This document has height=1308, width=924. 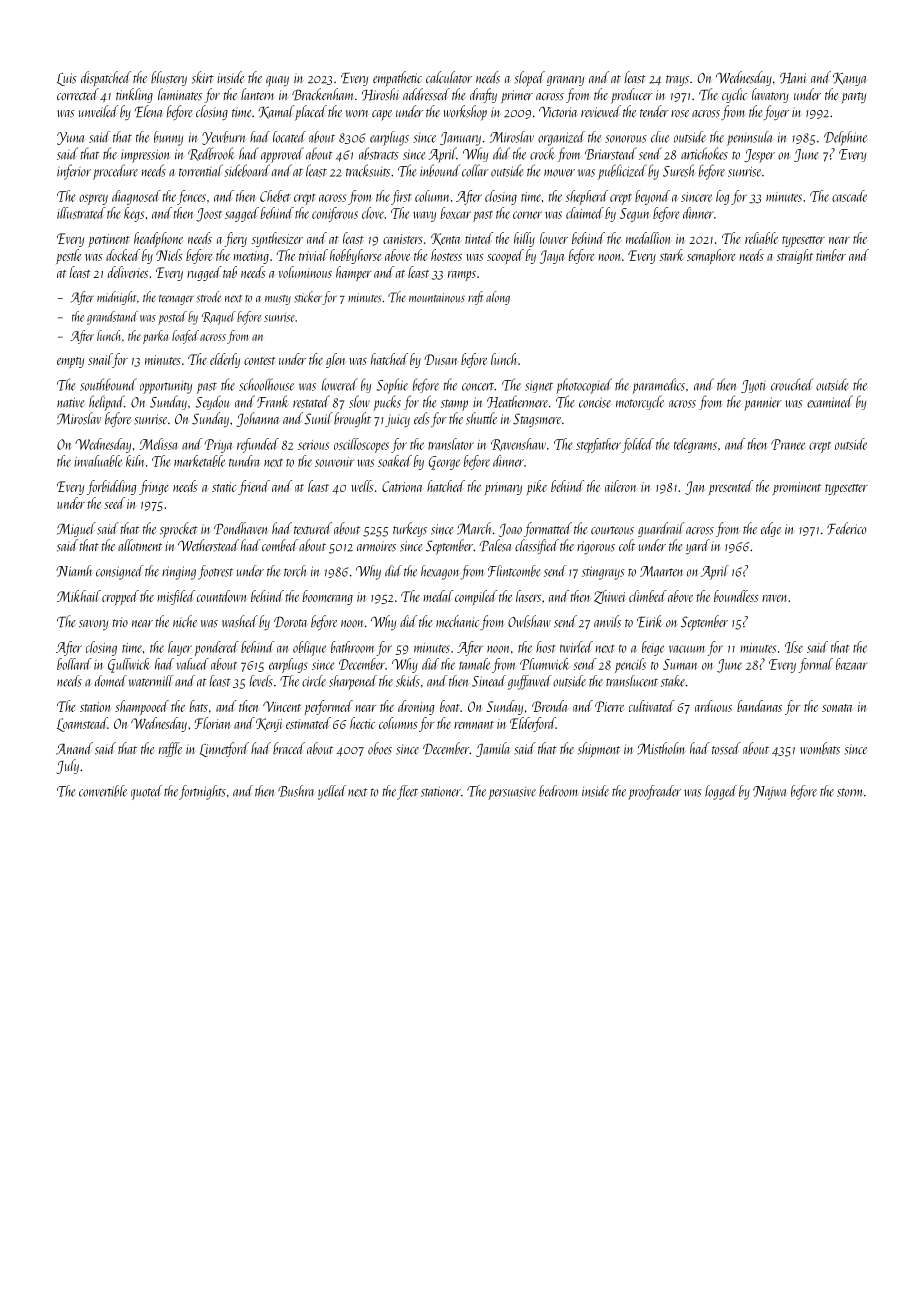 What do you see at coordinates (794, 647) in the document?
I see `Ilse` at bounding box center [794, 647].
